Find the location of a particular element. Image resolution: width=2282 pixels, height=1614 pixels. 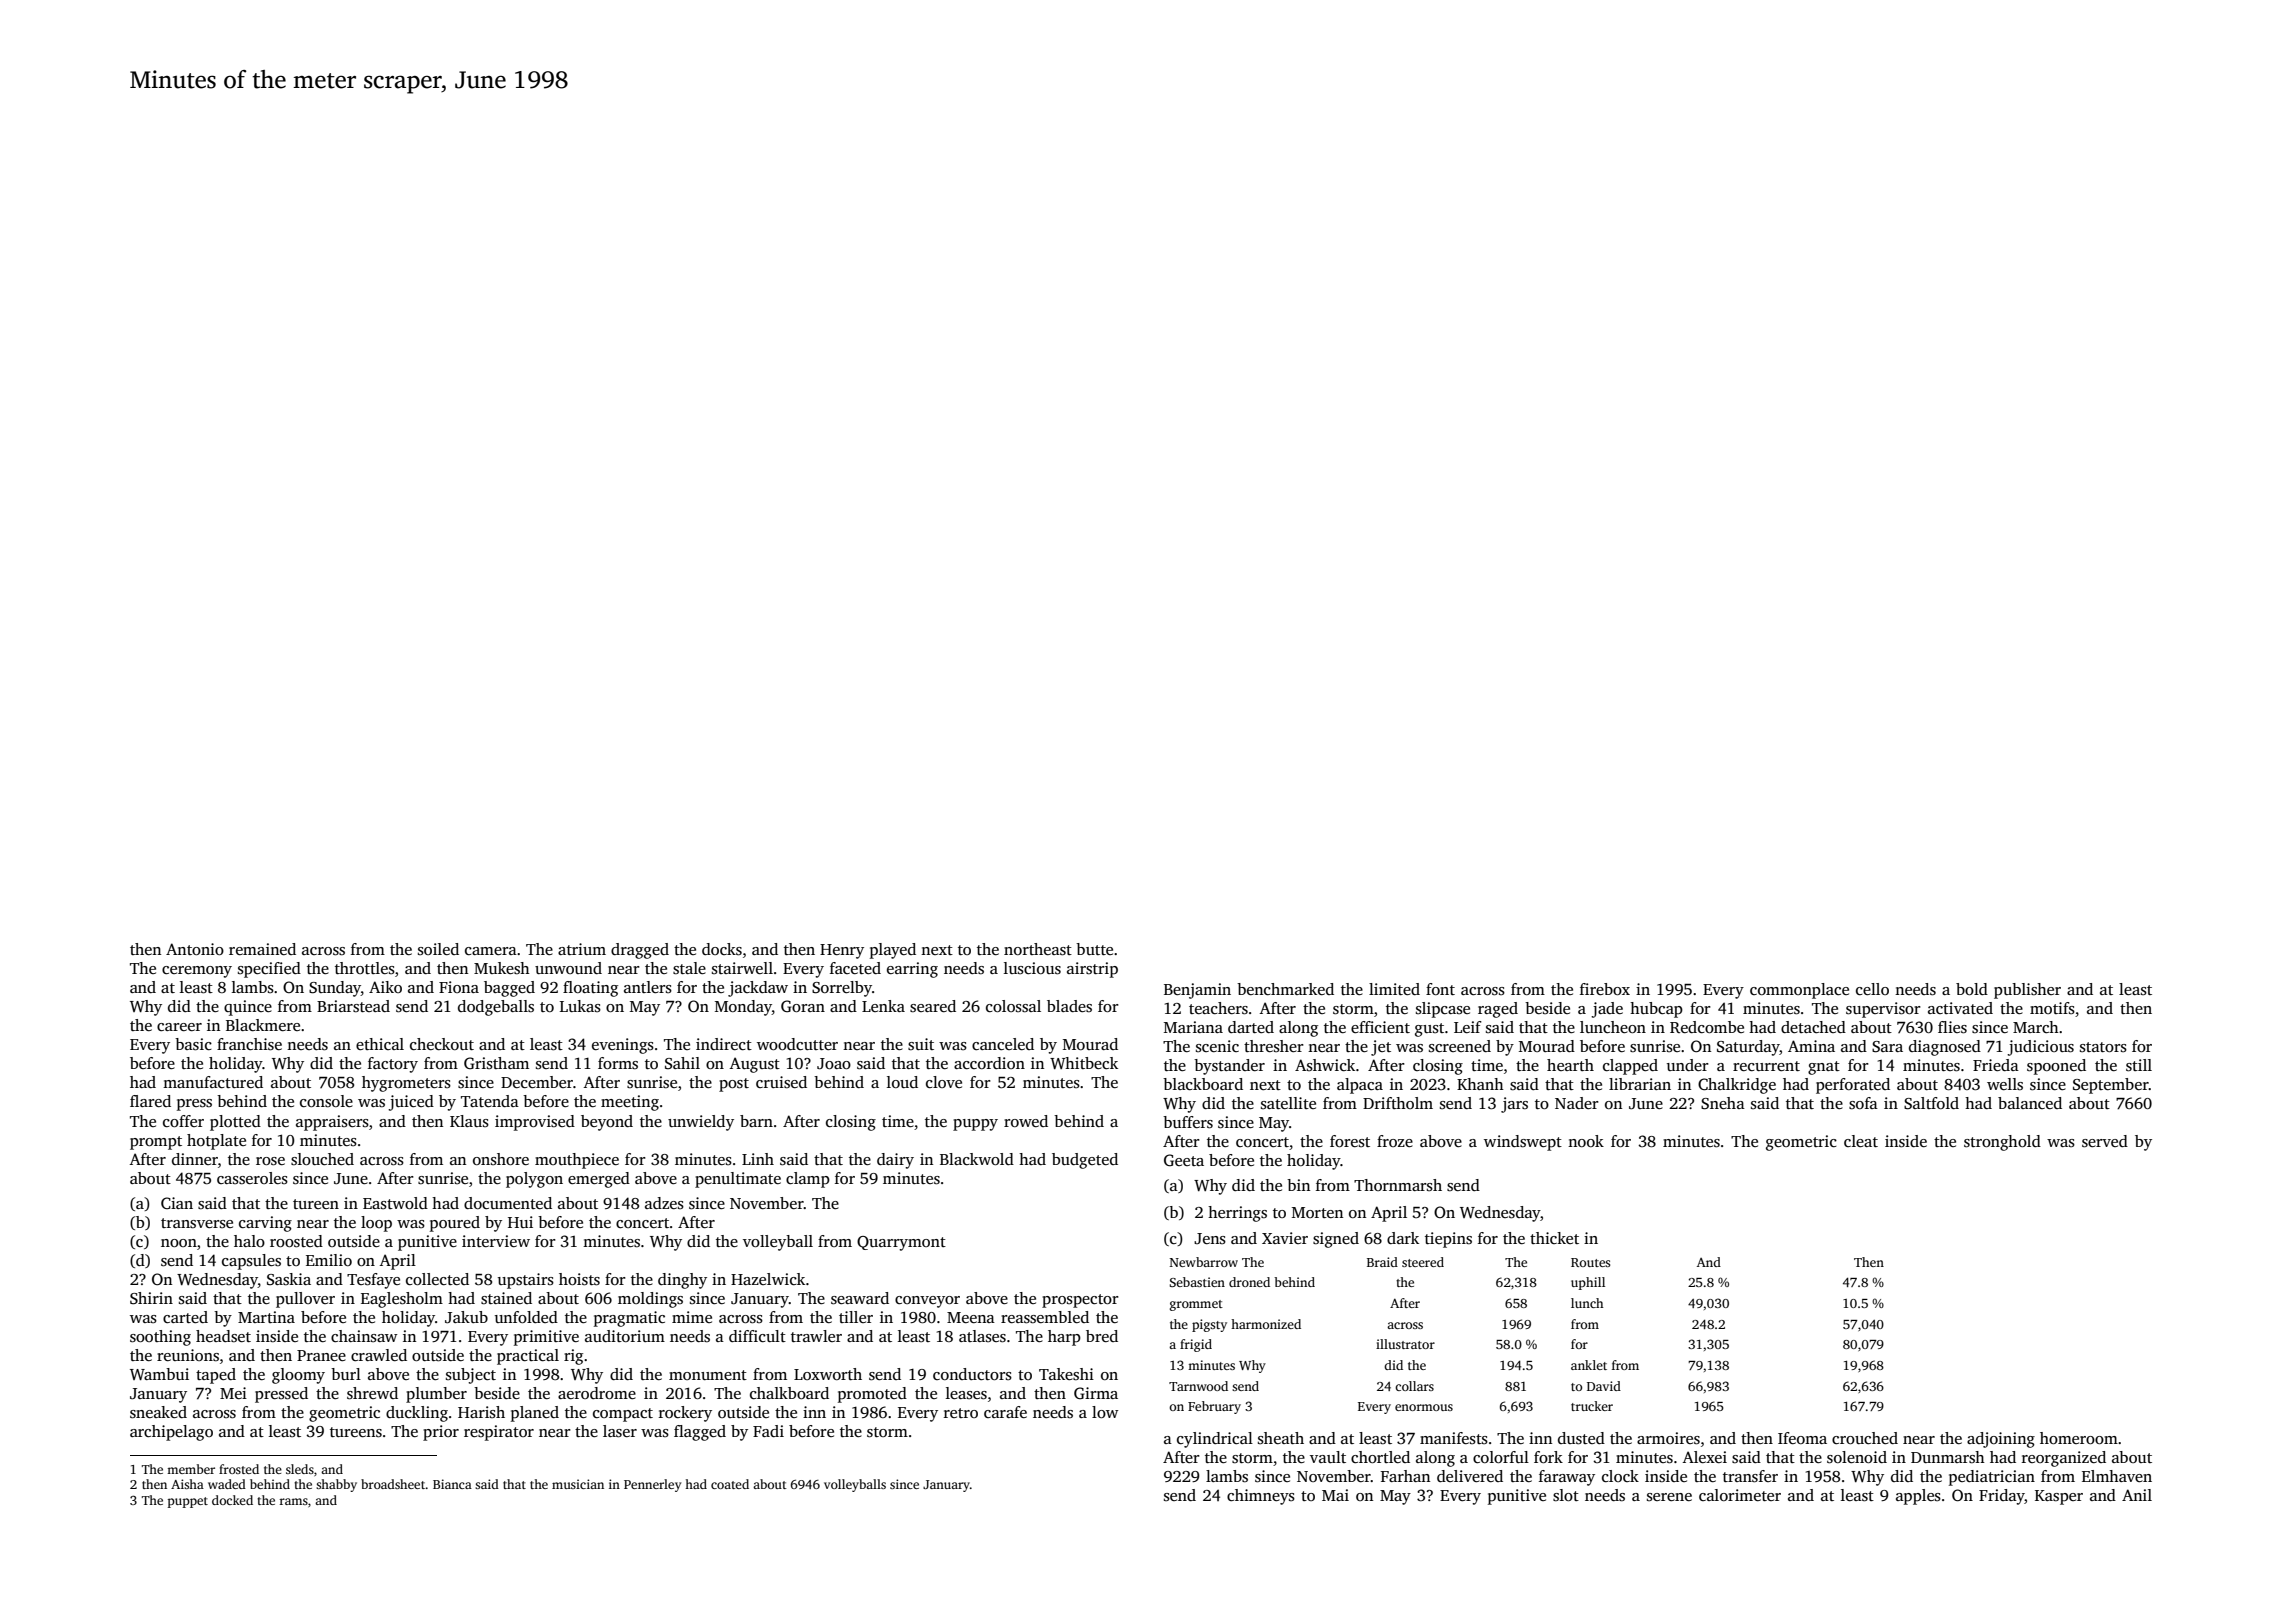

pragmatic is located at coordinates (629, 1319).
